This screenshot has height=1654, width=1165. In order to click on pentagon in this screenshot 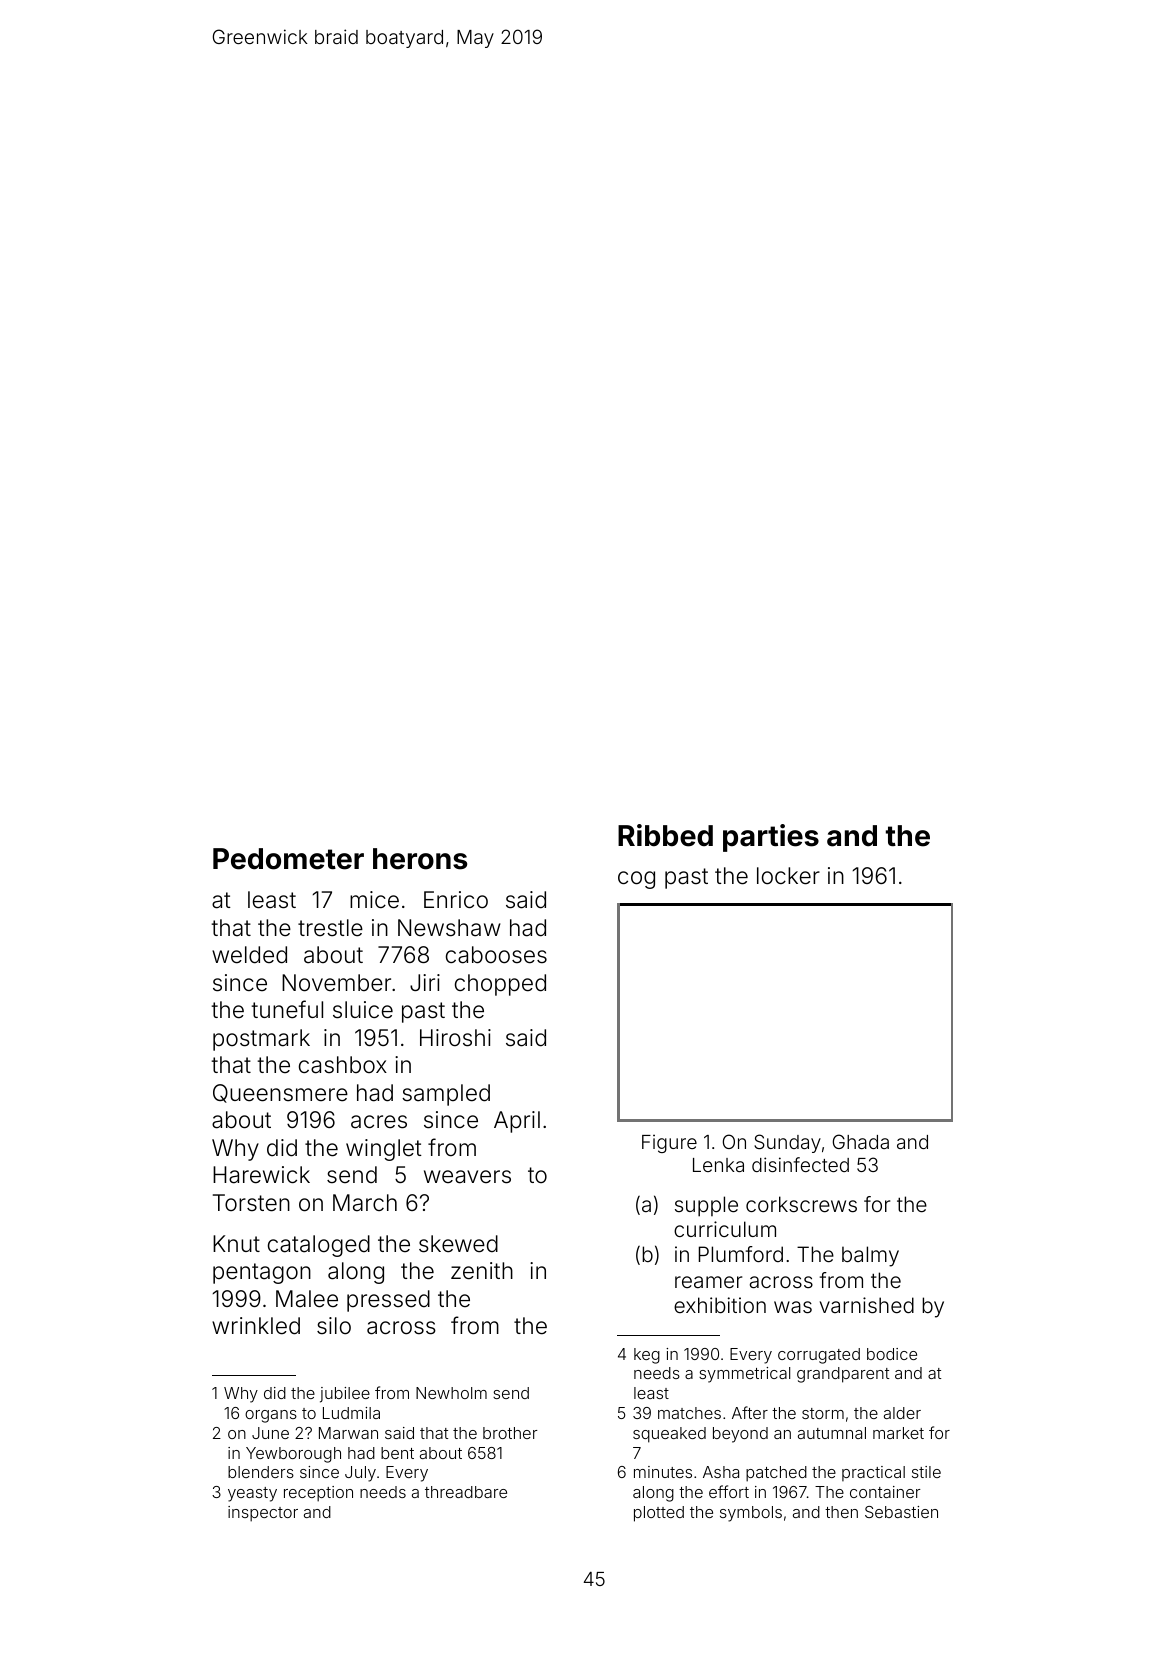, I will do `click(262, 1273)`.
